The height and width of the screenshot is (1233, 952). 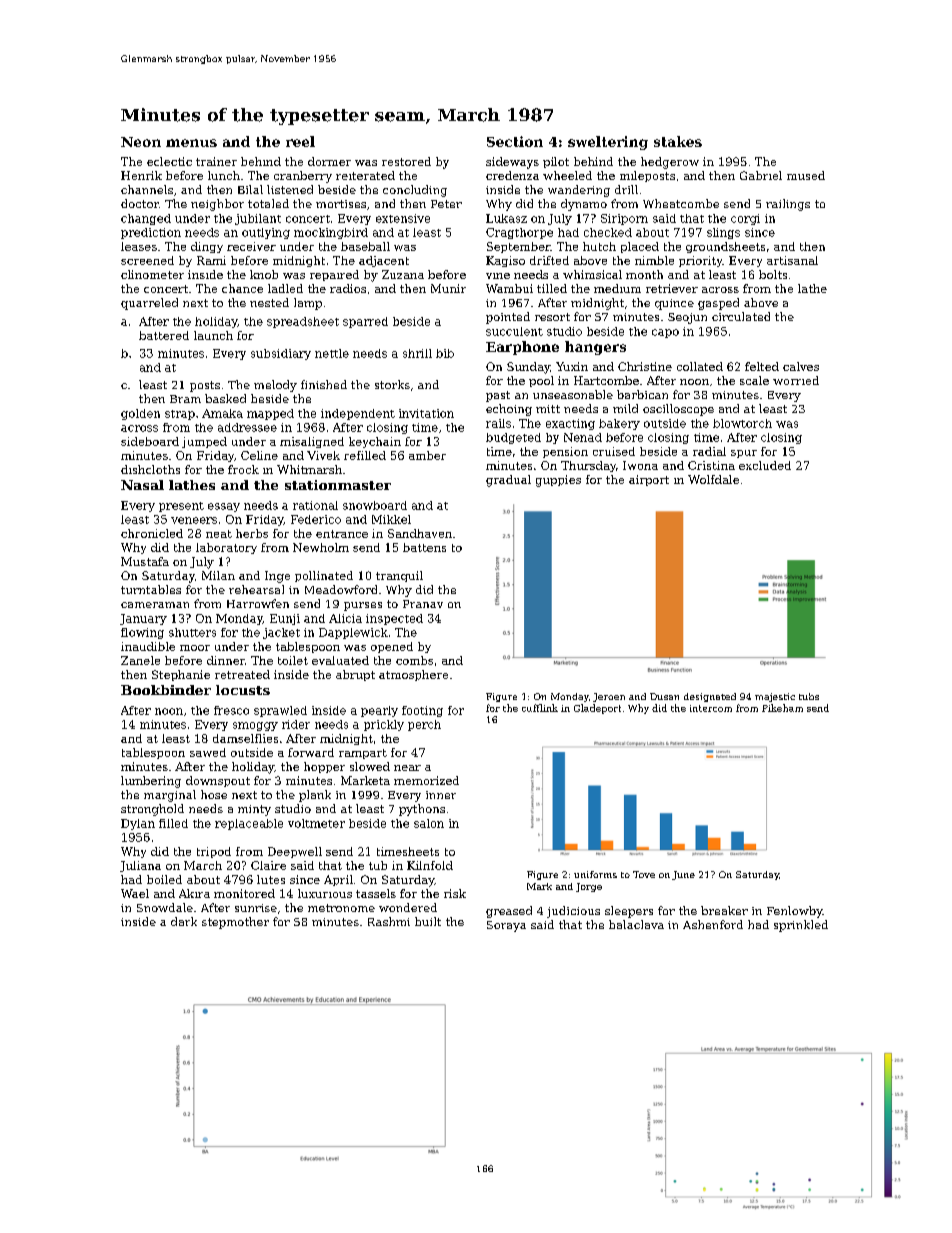 I want to click on spur, so click(x=744, y=454).
